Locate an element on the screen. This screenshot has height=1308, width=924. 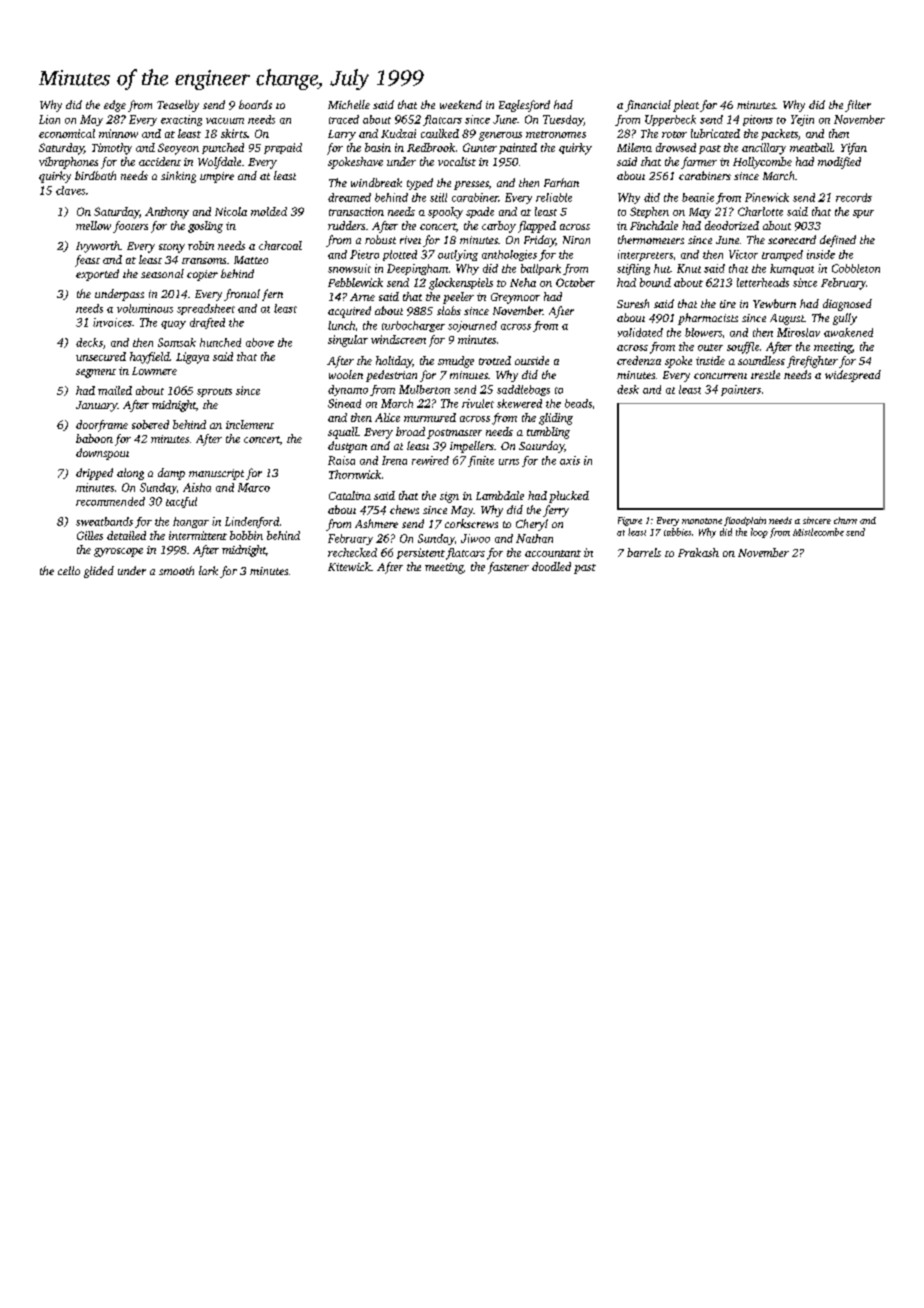
filter is located at coordinates (858, 106).
